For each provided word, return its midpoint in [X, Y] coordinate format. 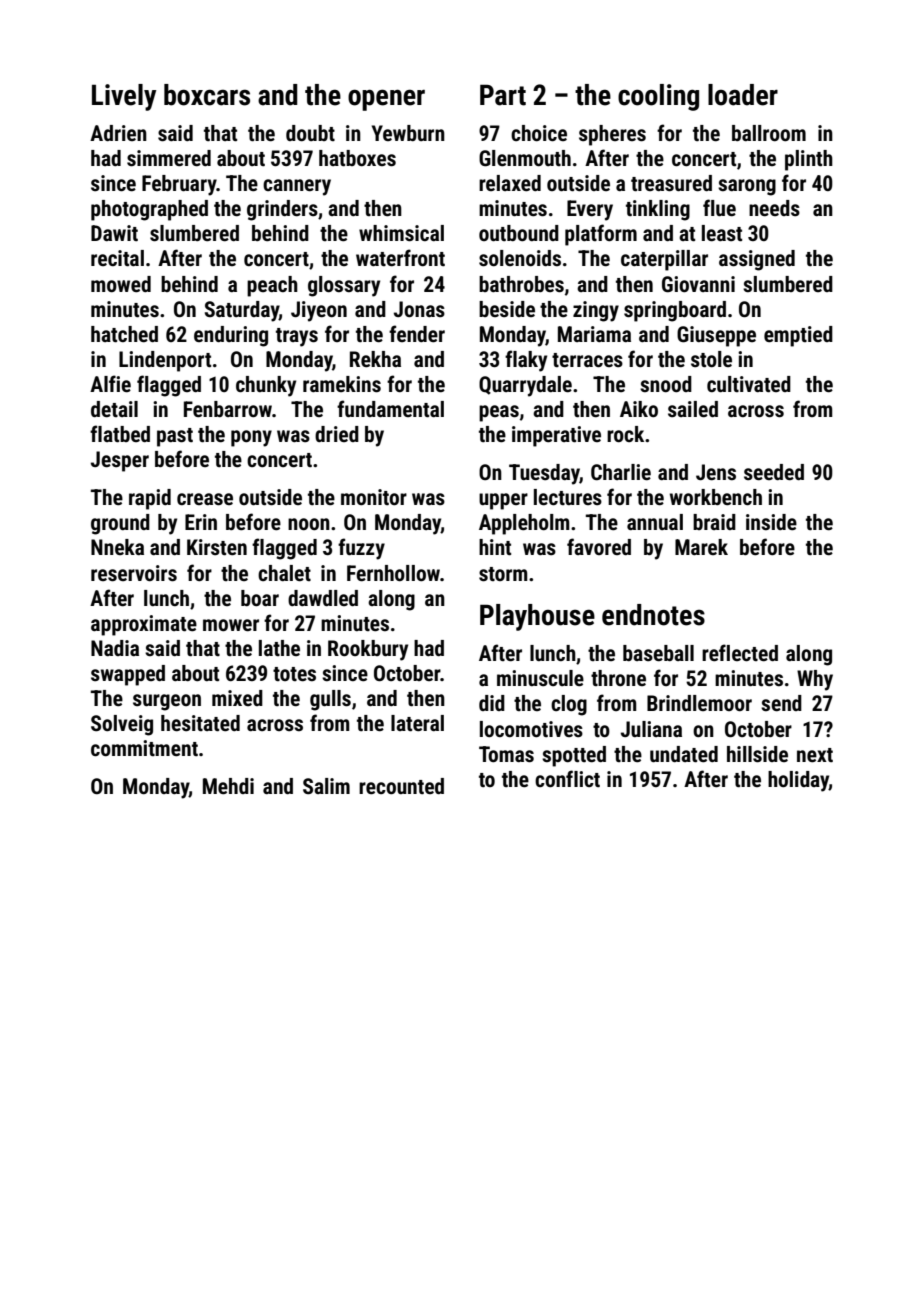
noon [309, 524]
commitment [144, 748]
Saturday [242, 311]
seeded [774, 472]
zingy [596, 311]
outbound [519, 233]
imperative [556, 436]
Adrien [118, 133]
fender [417, 334]
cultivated [749, 384]
